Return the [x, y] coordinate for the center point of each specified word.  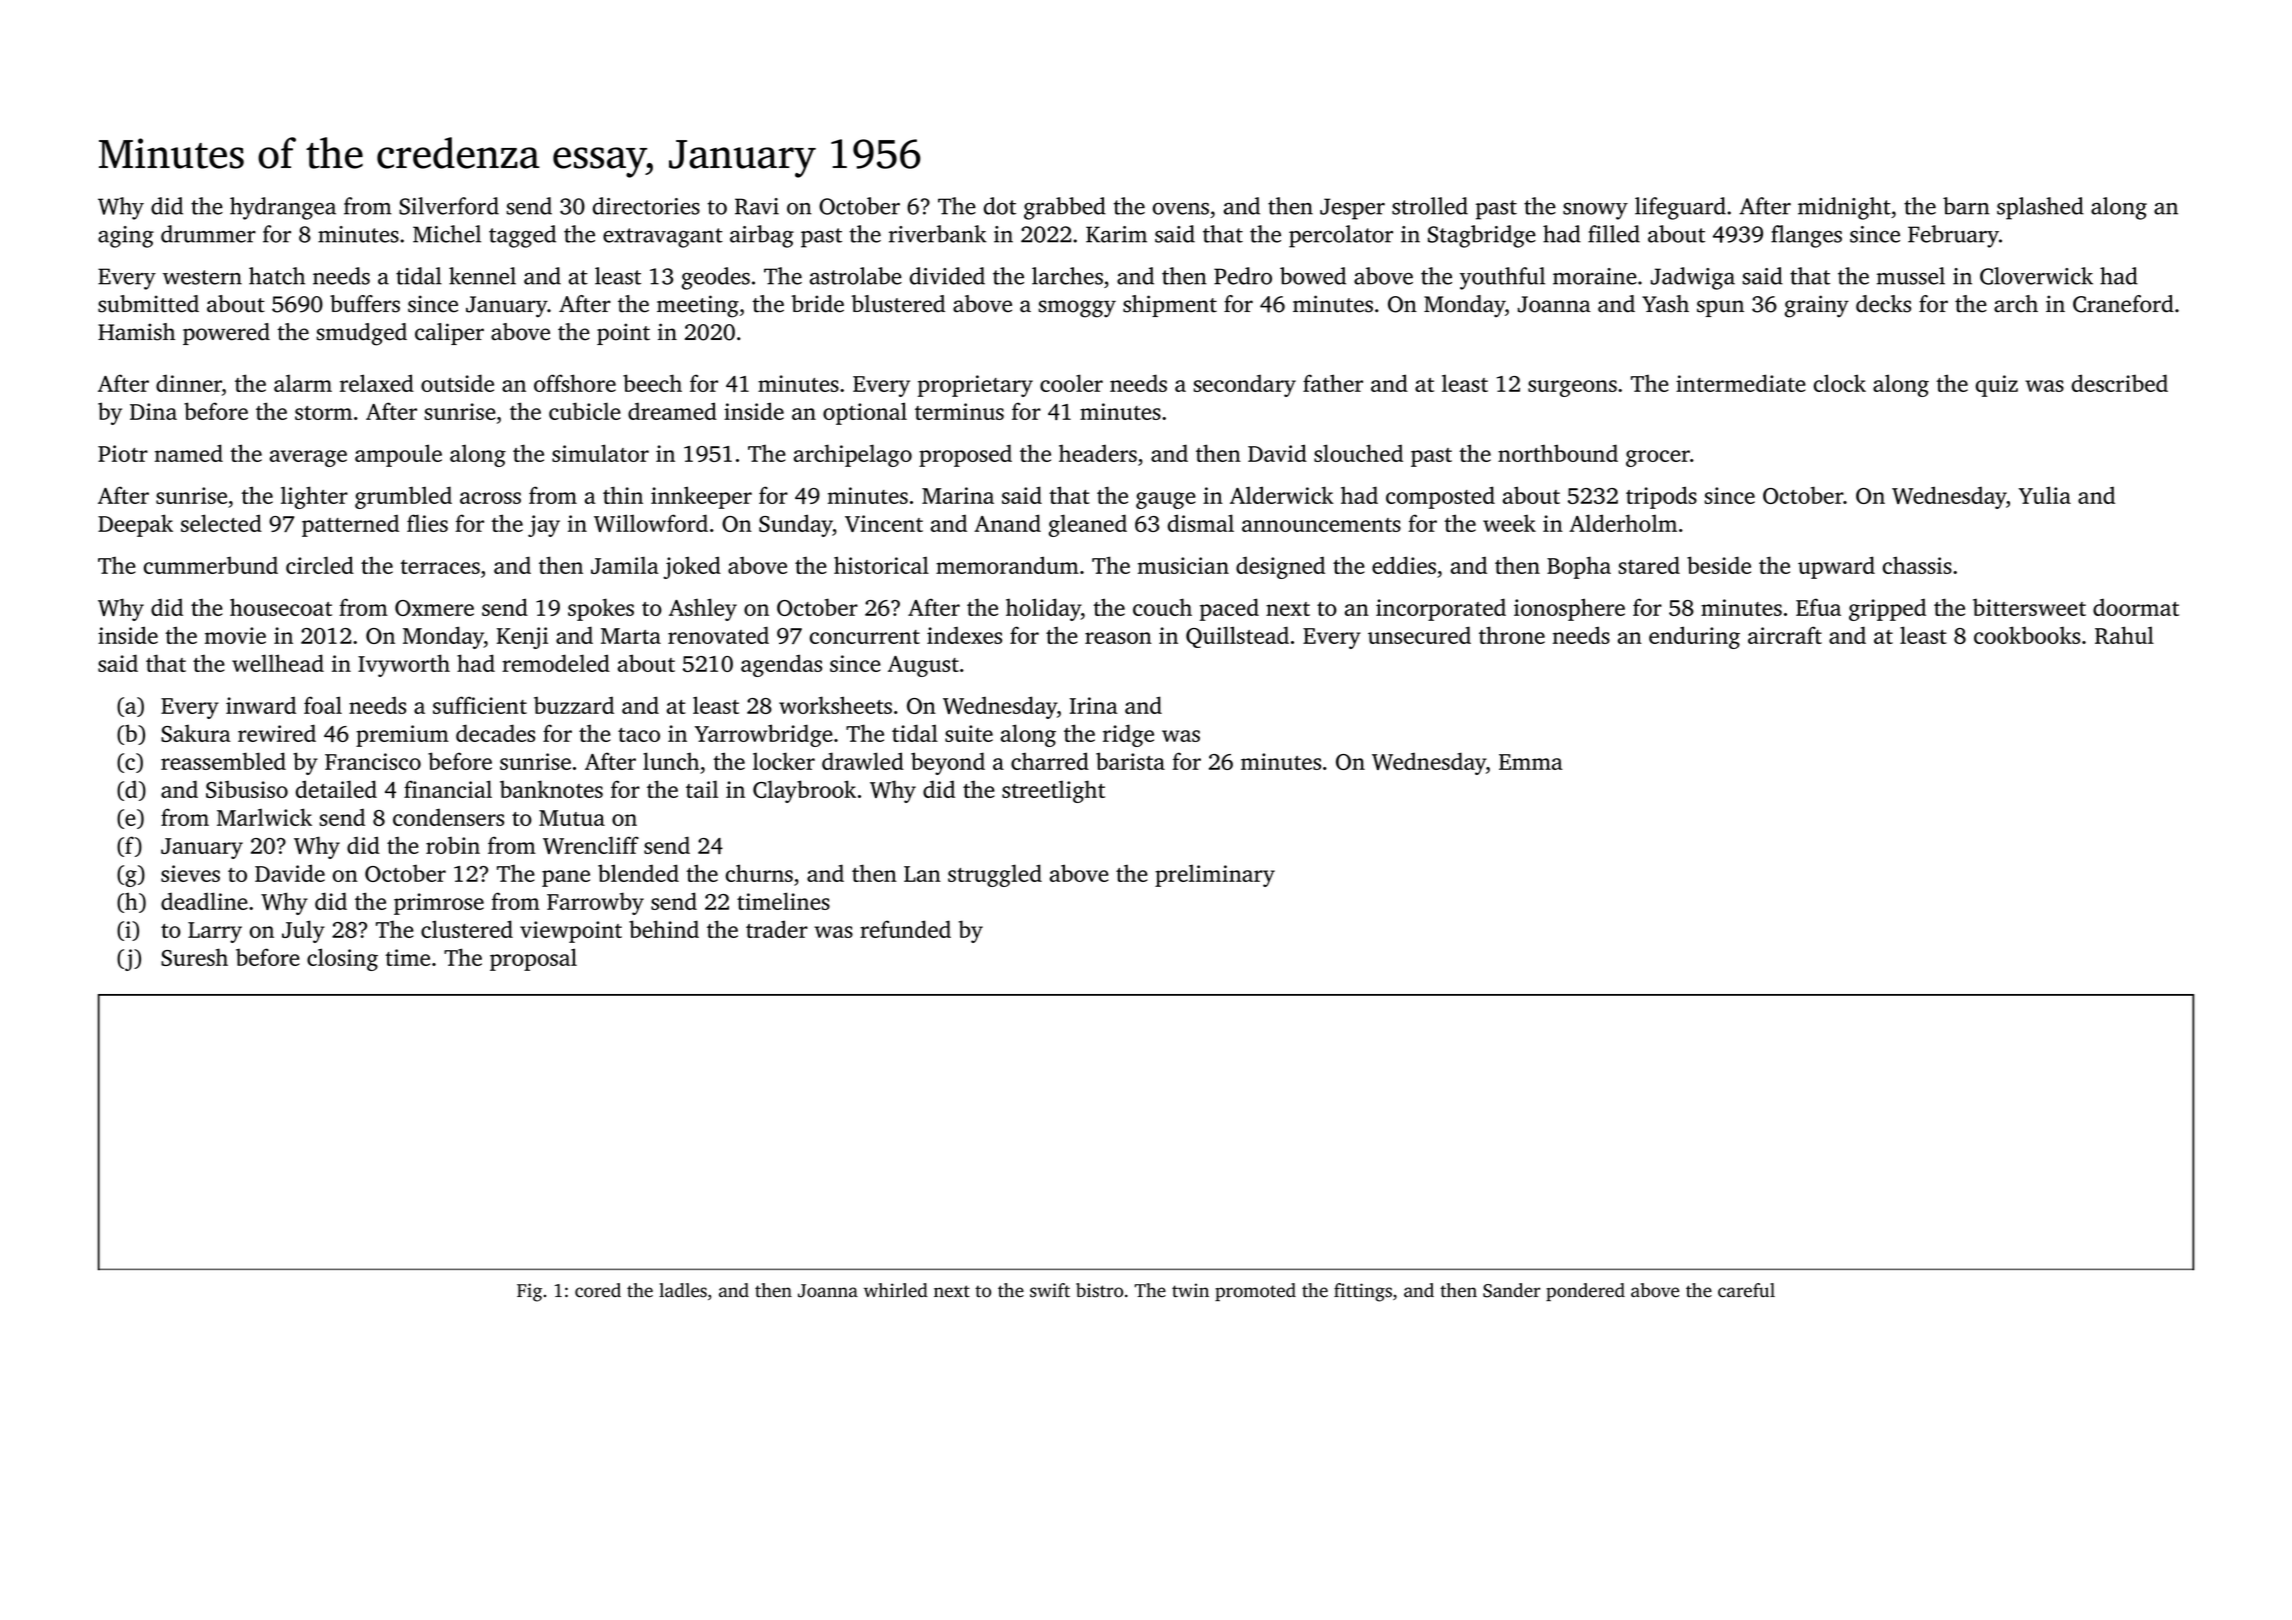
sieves [190, 873]
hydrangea [283, 208]
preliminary [1215, 876]
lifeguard [1680, 208]
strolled [1430, 206]
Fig [529, 1292]
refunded [905, 929]
